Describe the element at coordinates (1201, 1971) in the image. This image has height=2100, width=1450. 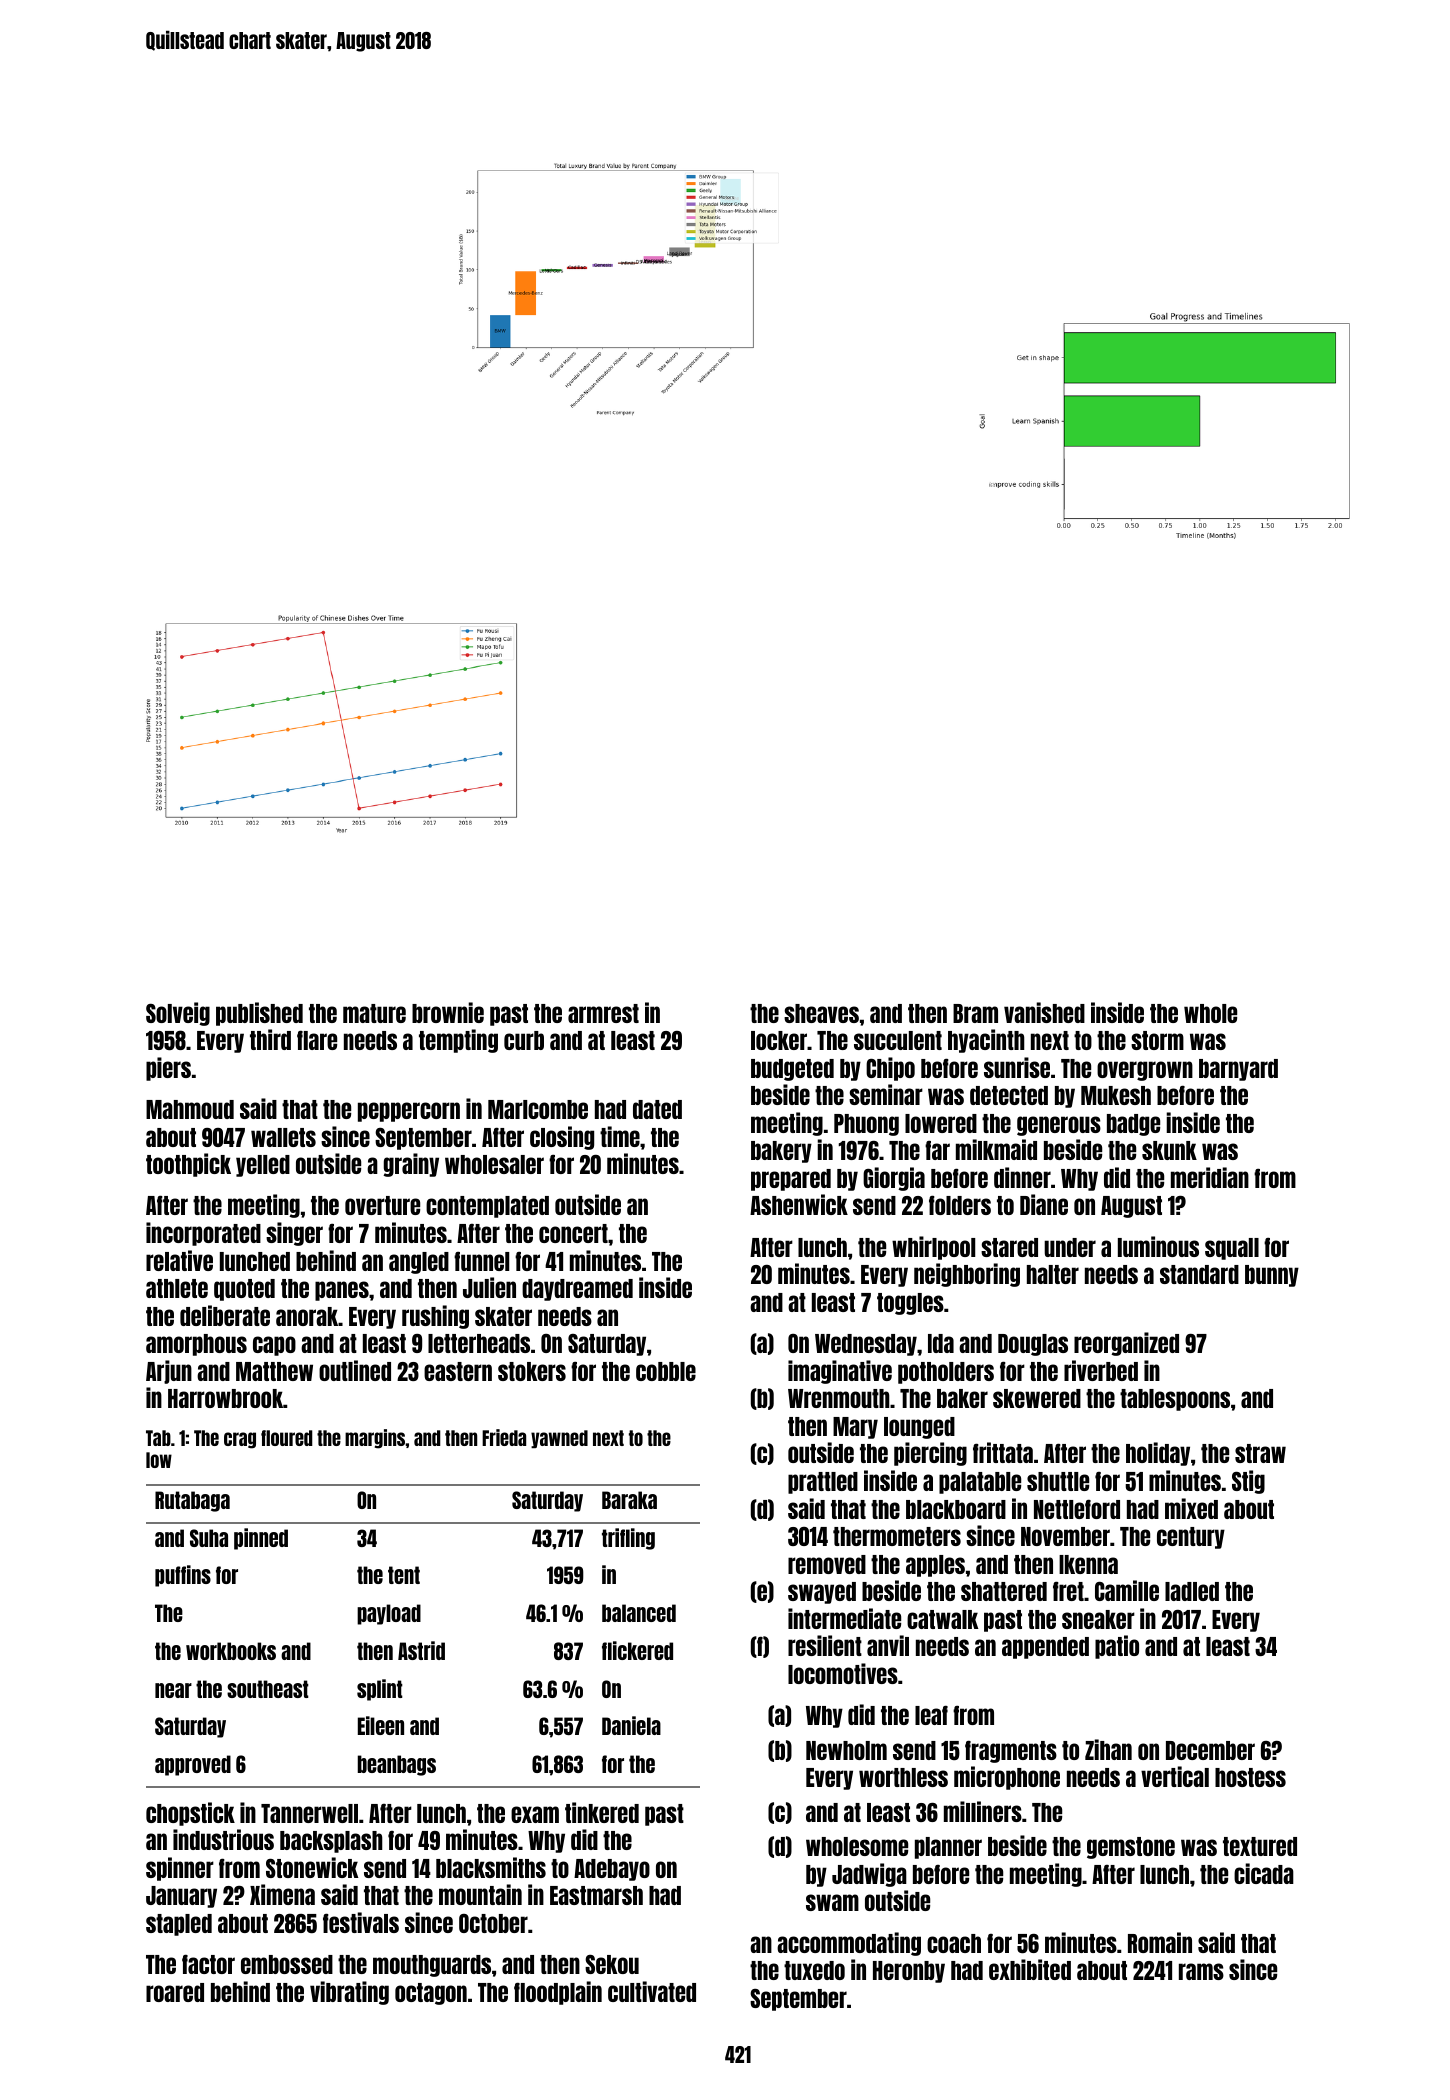
I see `rams` at that location.
